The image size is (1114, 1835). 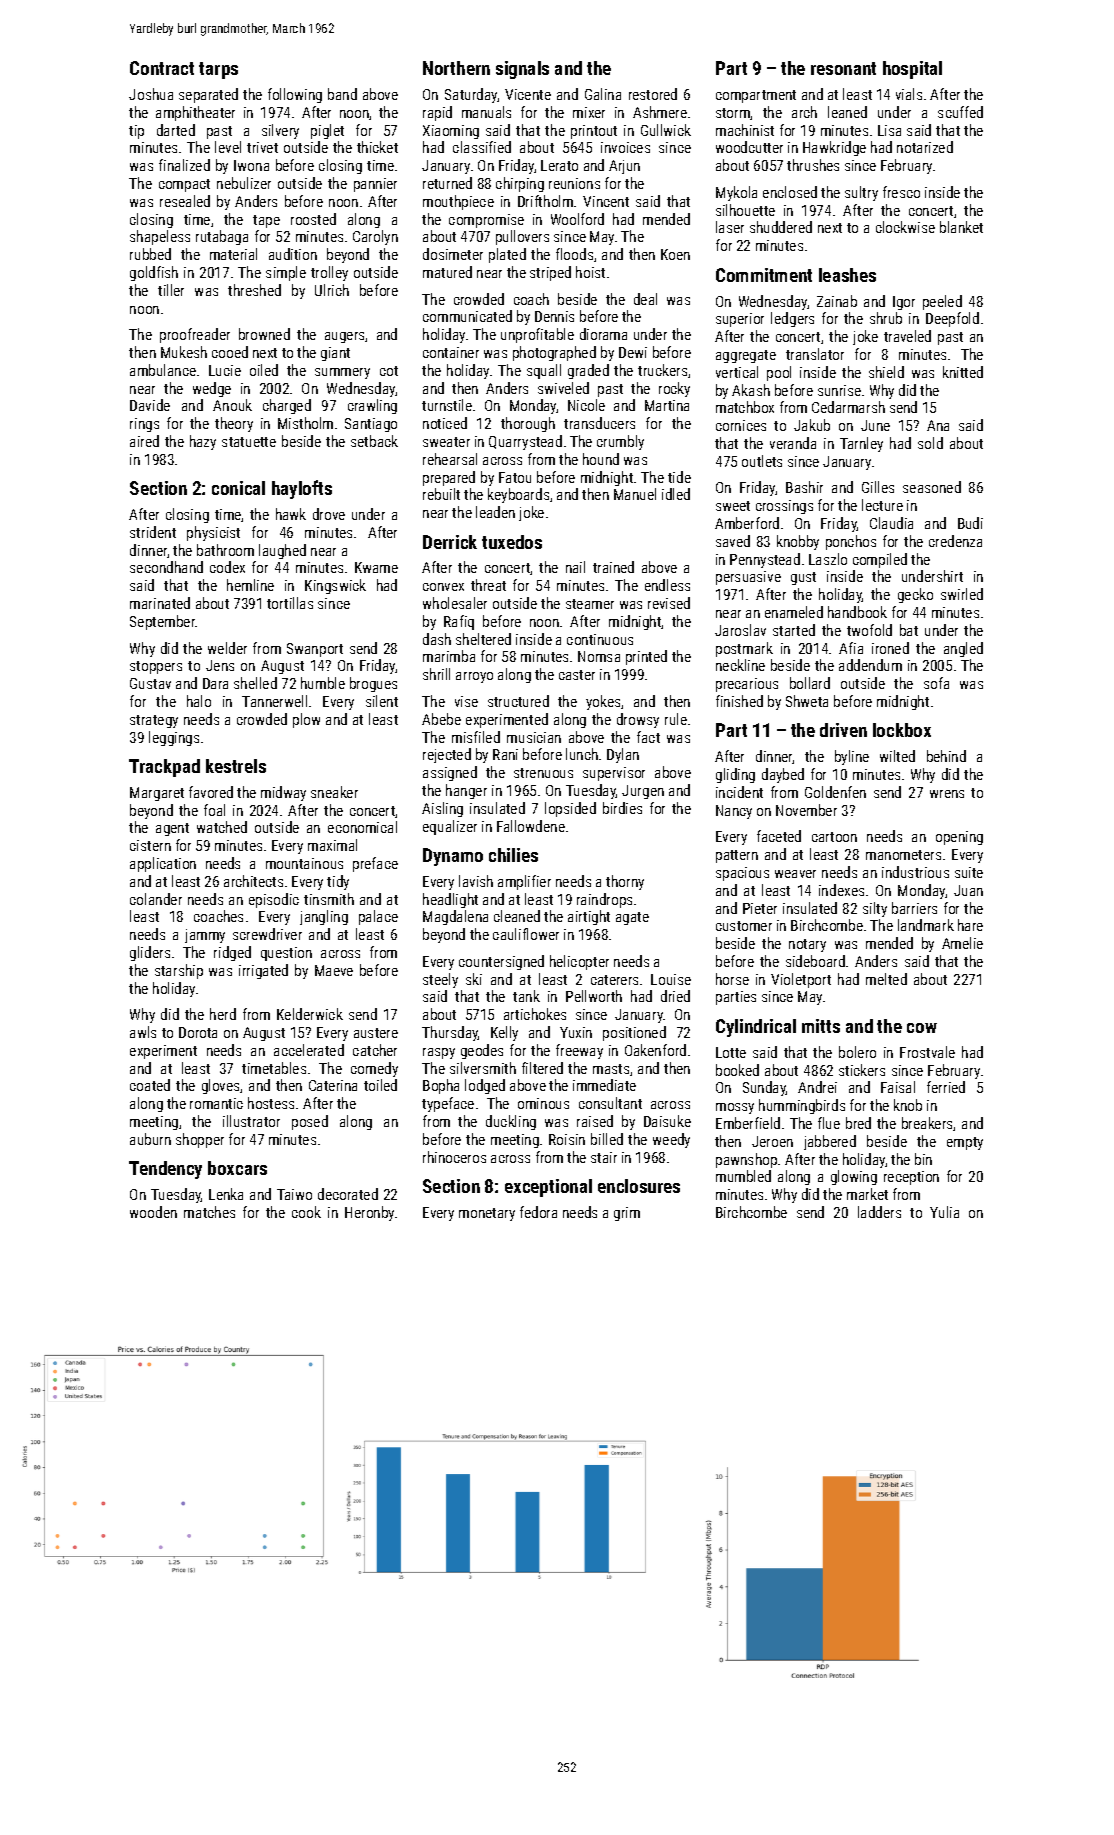 What do you see at coordinates (512, 542) in the image?
I see `tuxedos` at bounding box center [512, 542].
